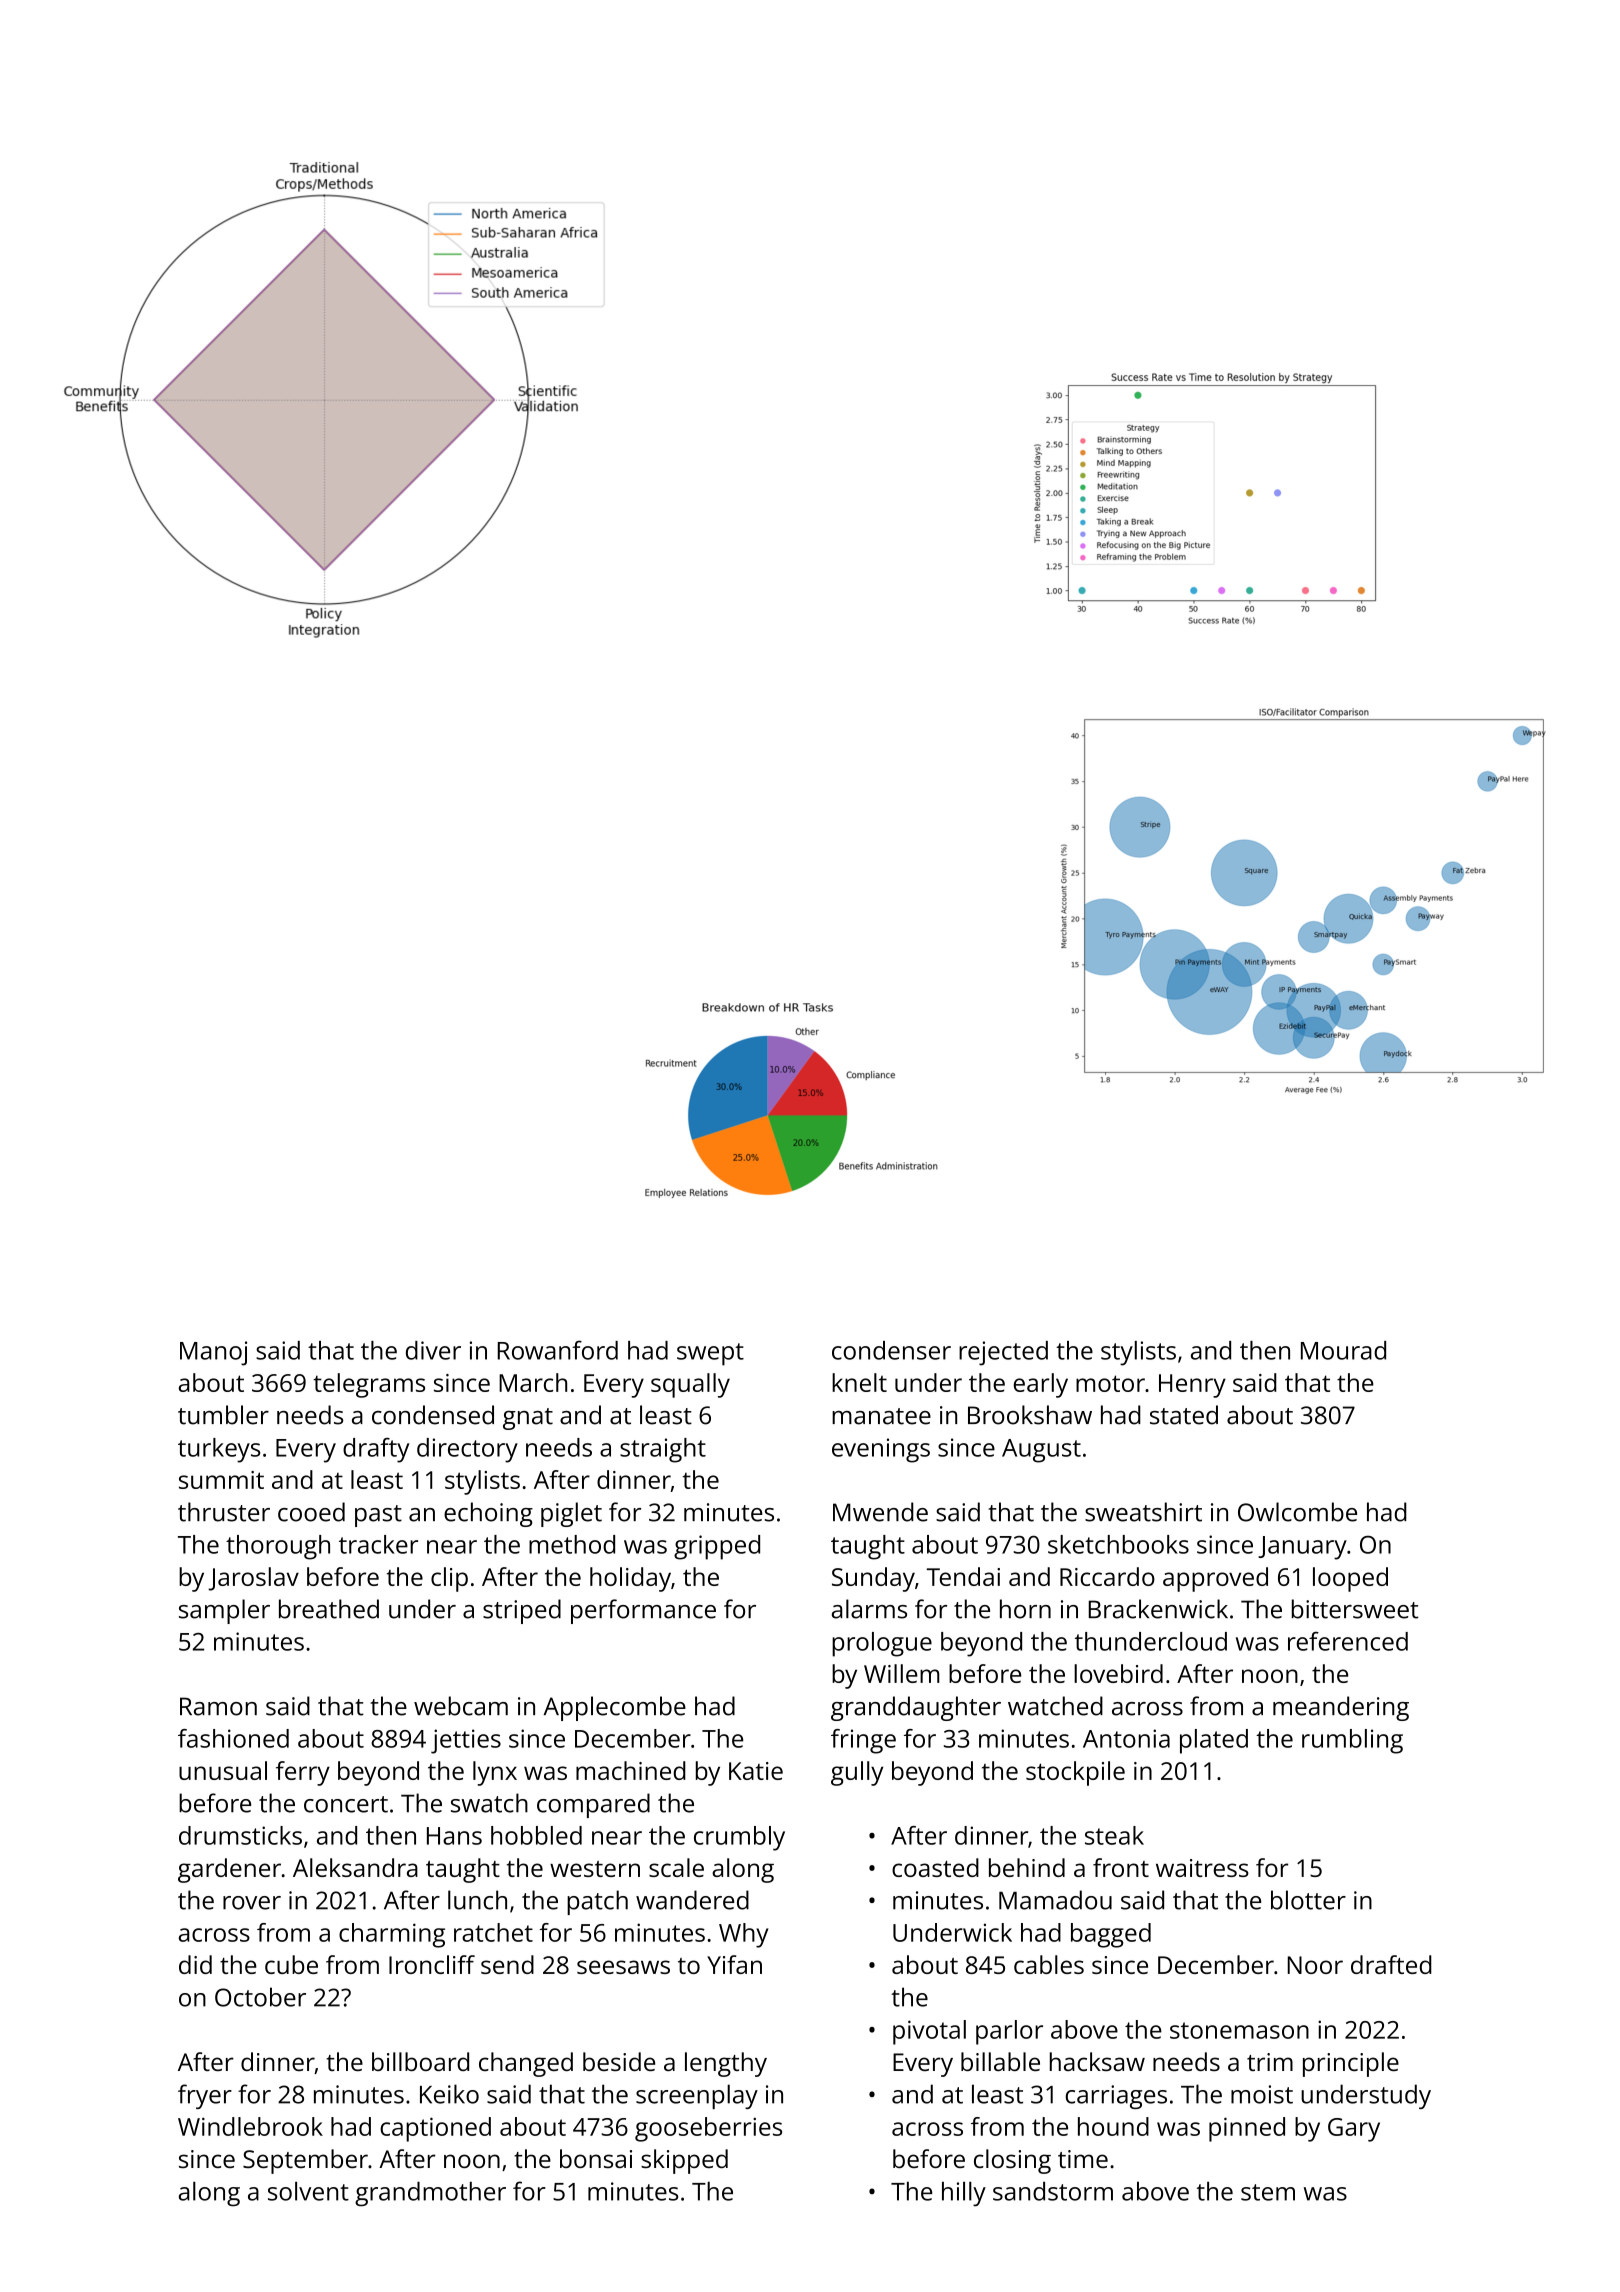 The height and width of the document is (2292, 1620). What do you see at coordinates (880, 1512) in the document?
I see `Mwende` at bounding box center [880, 1512].
